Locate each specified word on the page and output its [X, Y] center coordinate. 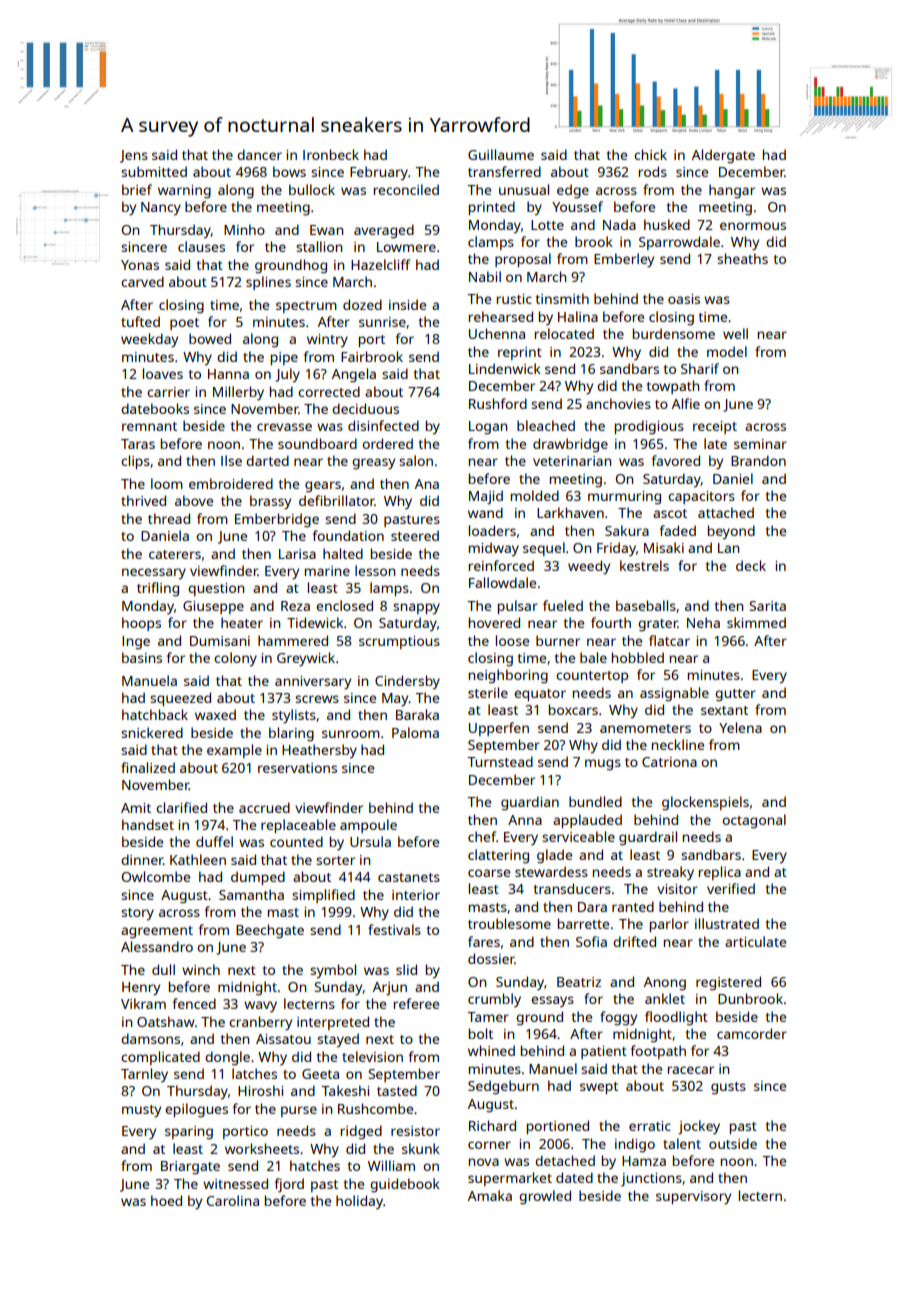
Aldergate [723, 156]
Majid [486, 497]
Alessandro [157, 946]
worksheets [262, 1148]
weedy [589, 567]
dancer [259, 154]
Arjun [390, 989]
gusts [728, 1088]
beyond [731, 532]
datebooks [155, 408]
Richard [492, 1125]
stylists [294, 716]
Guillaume [501, 154]
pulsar [518, 607]
